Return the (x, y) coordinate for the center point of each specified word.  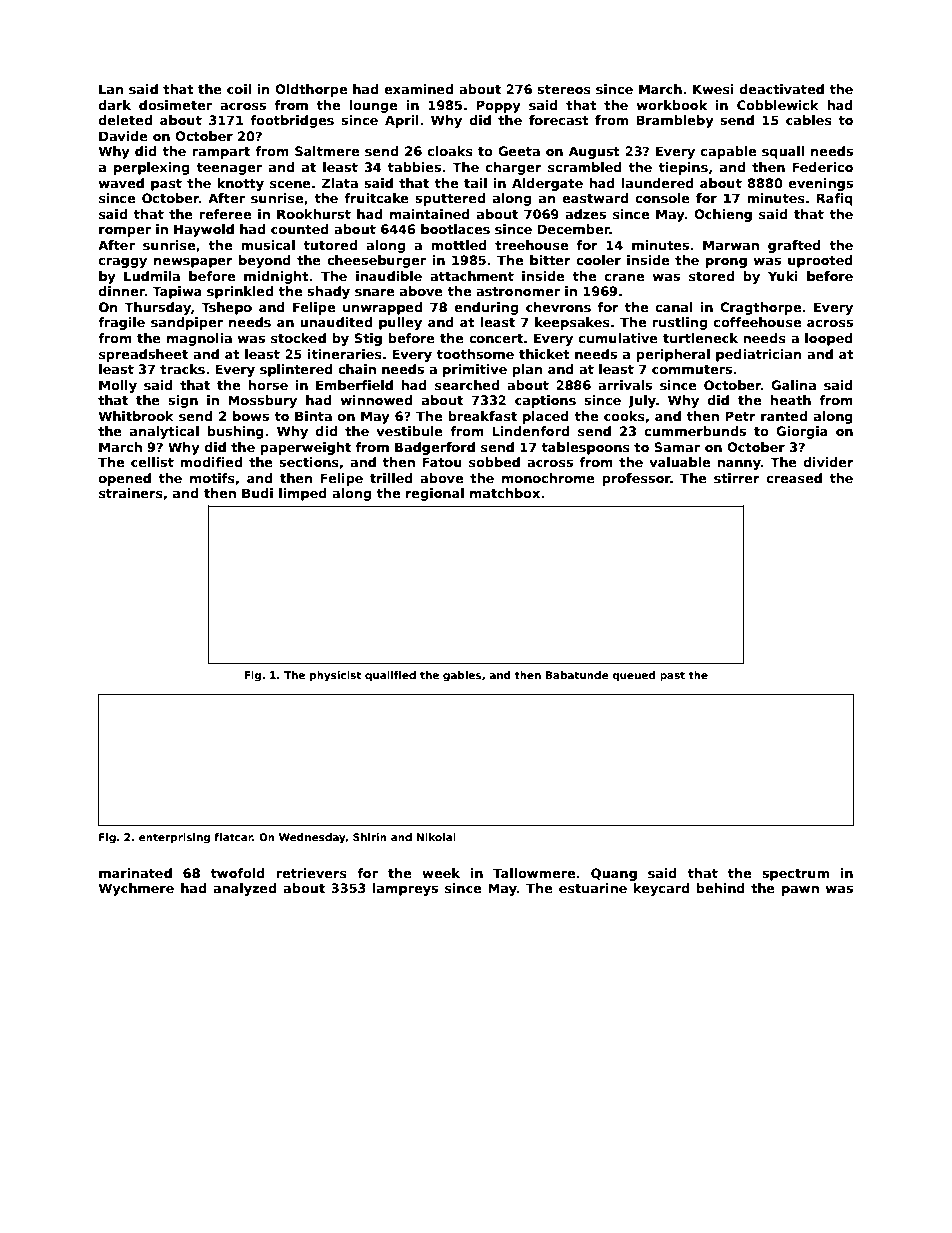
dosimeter (175, 105)
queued (633, 676)
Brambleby (675, 121)
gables (462, 676)
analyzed (245, 889)
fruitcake (376, 198)
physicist (335, 676)
